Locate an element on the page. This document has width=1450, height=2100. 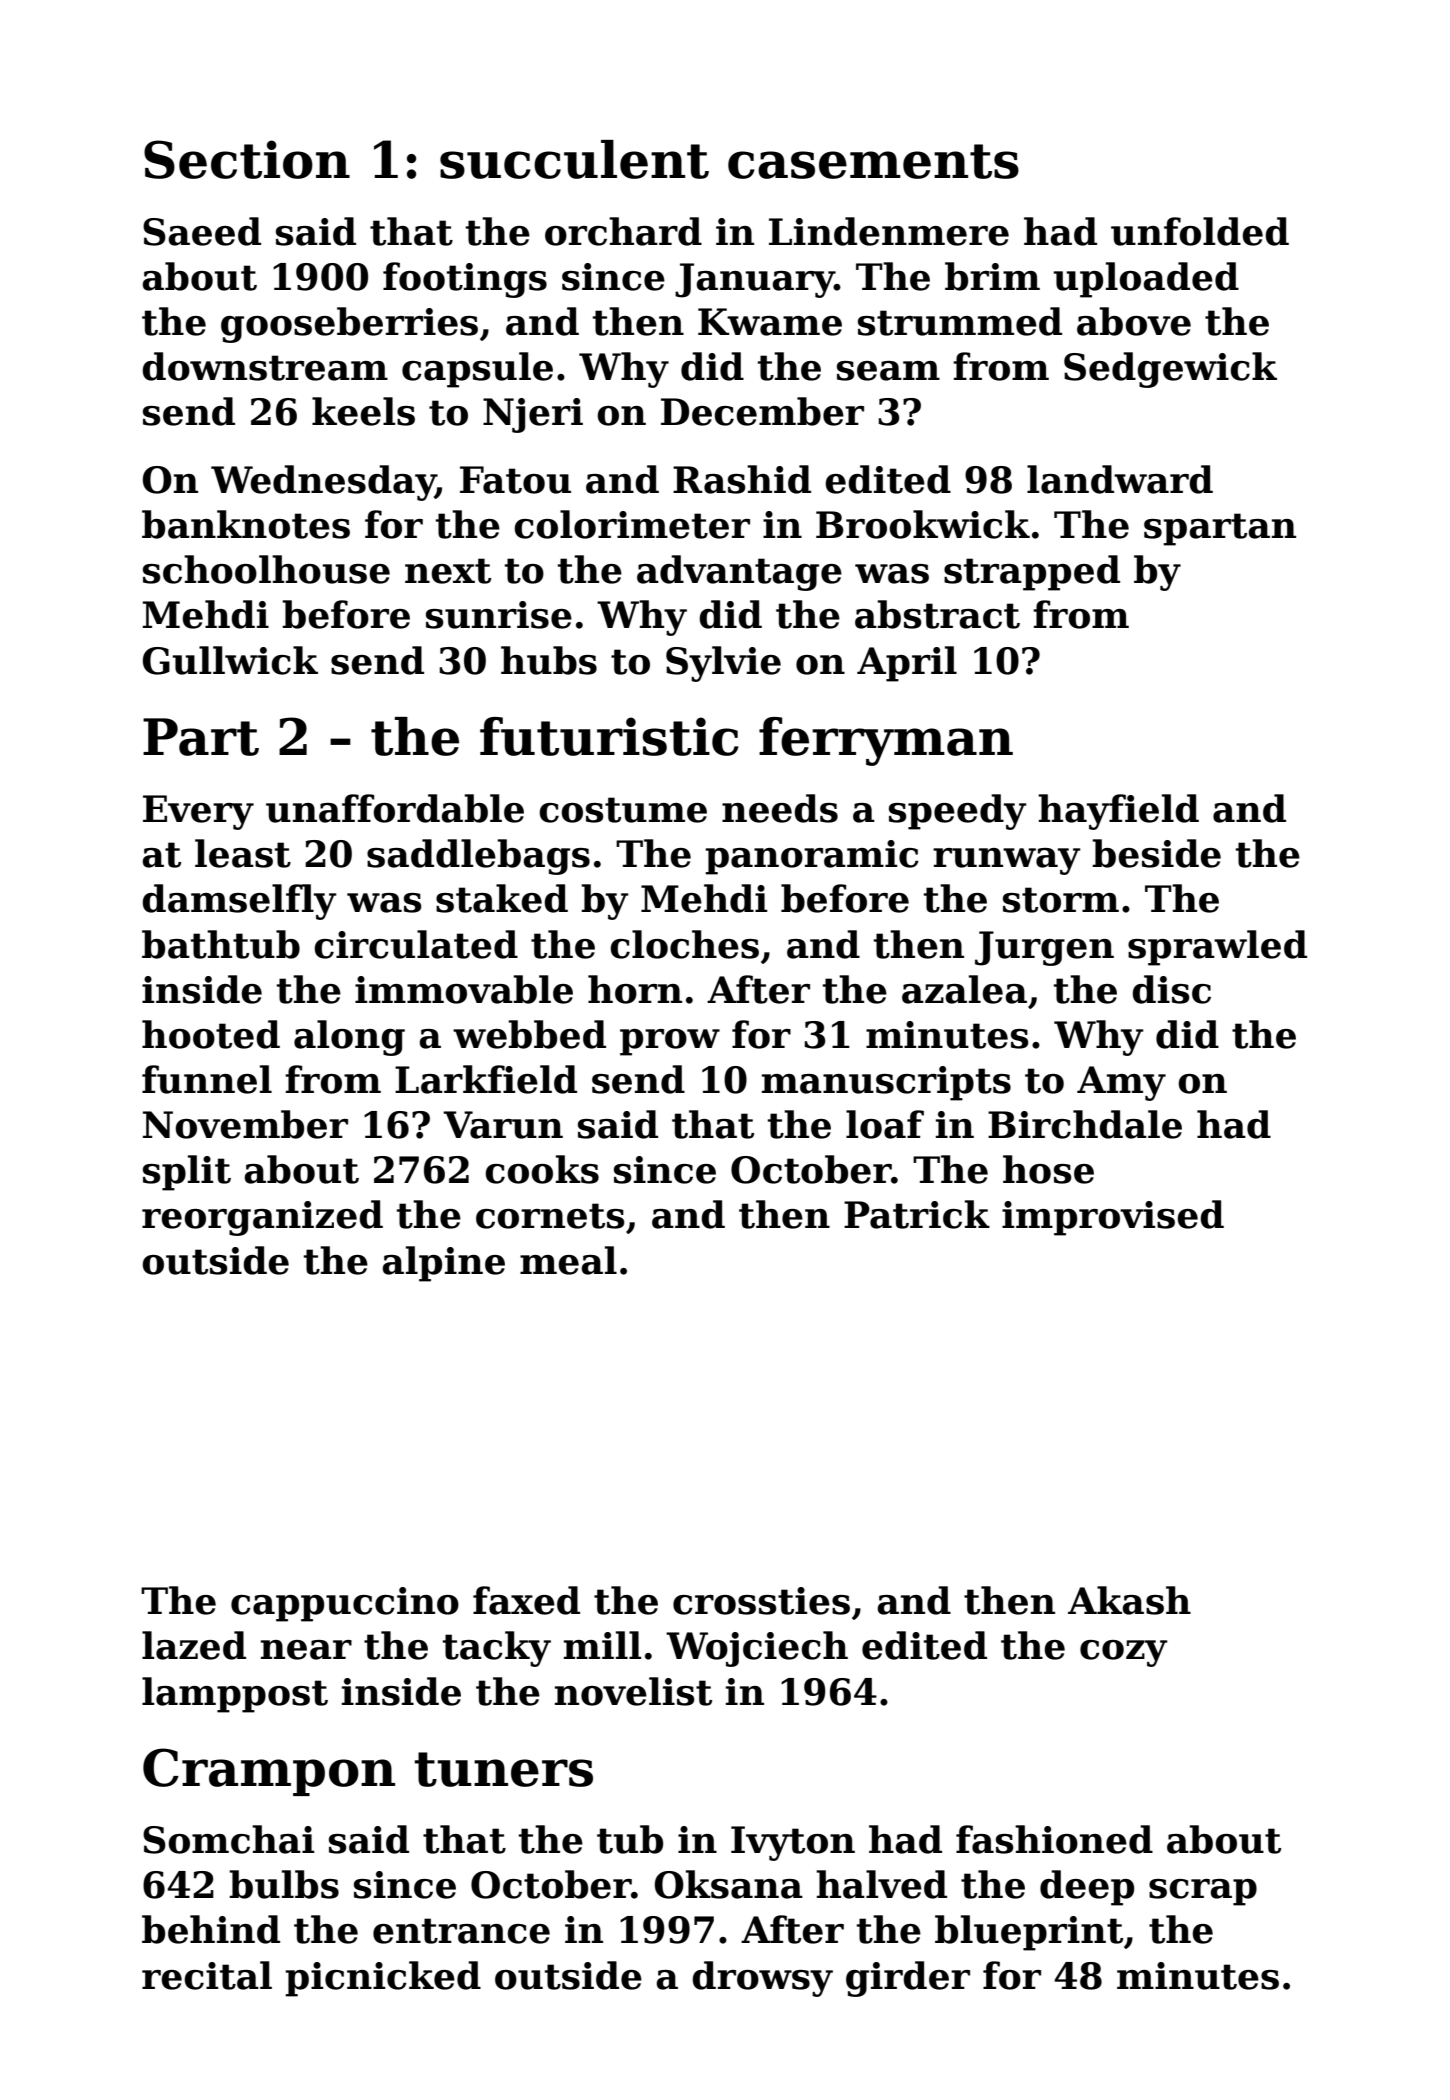
reorganized is located at coordinates (262, 1218).
